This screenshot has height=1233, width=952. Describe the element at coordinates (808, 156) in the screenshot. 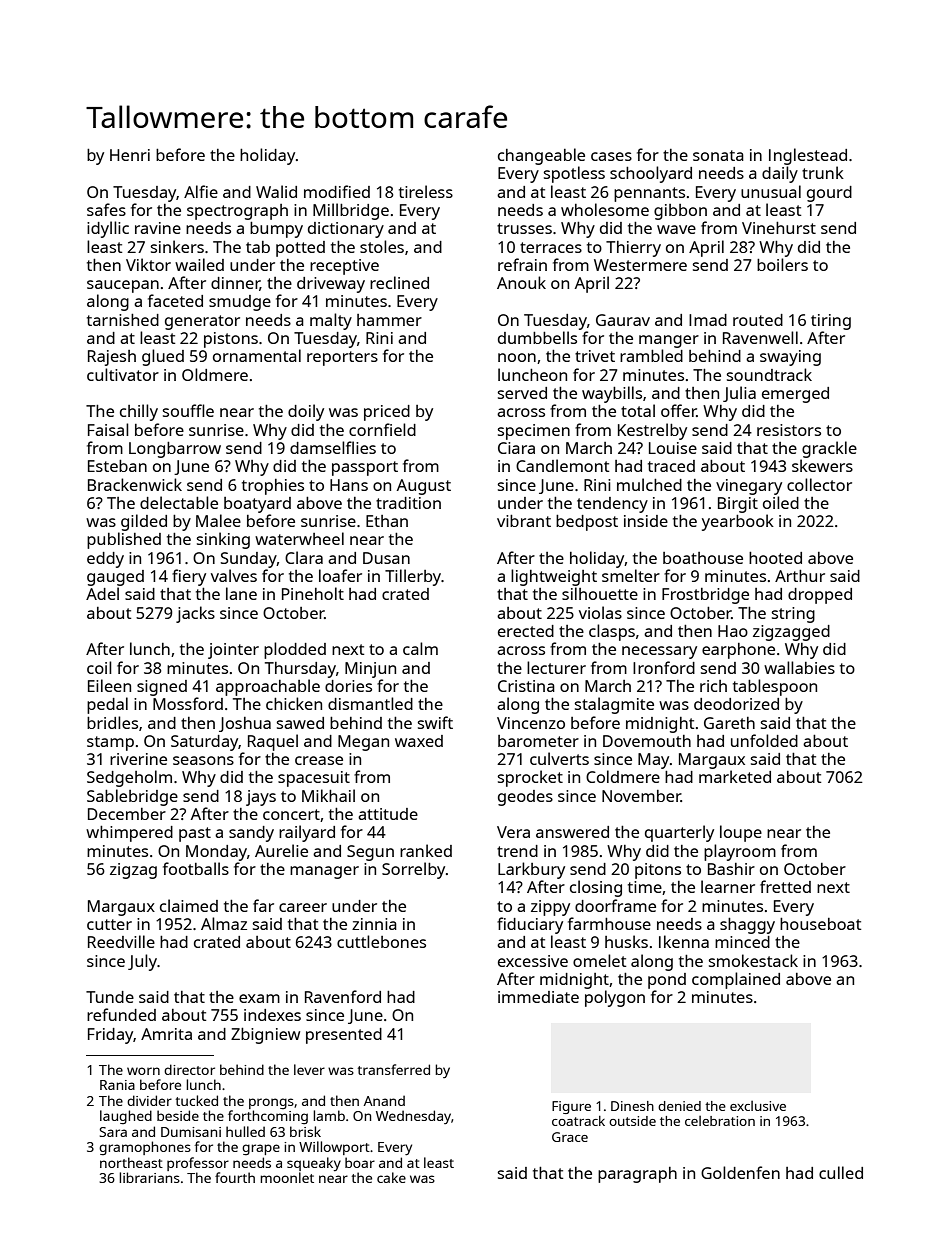

I see `Inglestead` at that location.
